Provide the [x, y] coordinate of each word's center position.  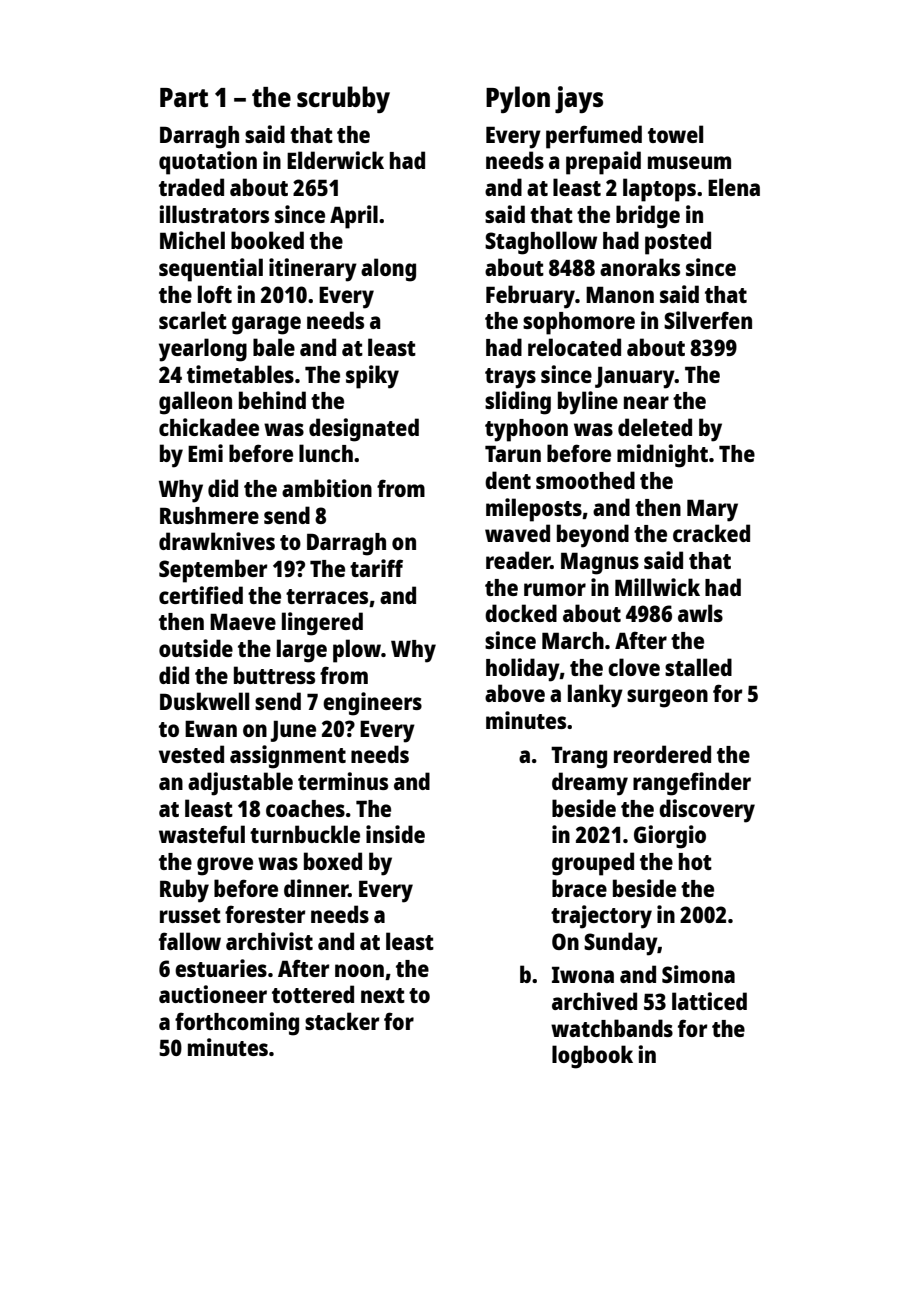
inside [395, 834]
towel [675, 134]
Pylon [518, 99]
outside [196, 648]
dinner [316, 888]
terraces [327, 596]
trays [510, 378]
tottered [313, 994]
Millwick [657, 587]
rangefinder [692, 784]
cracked [711, 533]
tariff [376, 568]
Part [184, 97]
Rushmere [209, 515]
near [646, 402]
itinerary [313, 270]
